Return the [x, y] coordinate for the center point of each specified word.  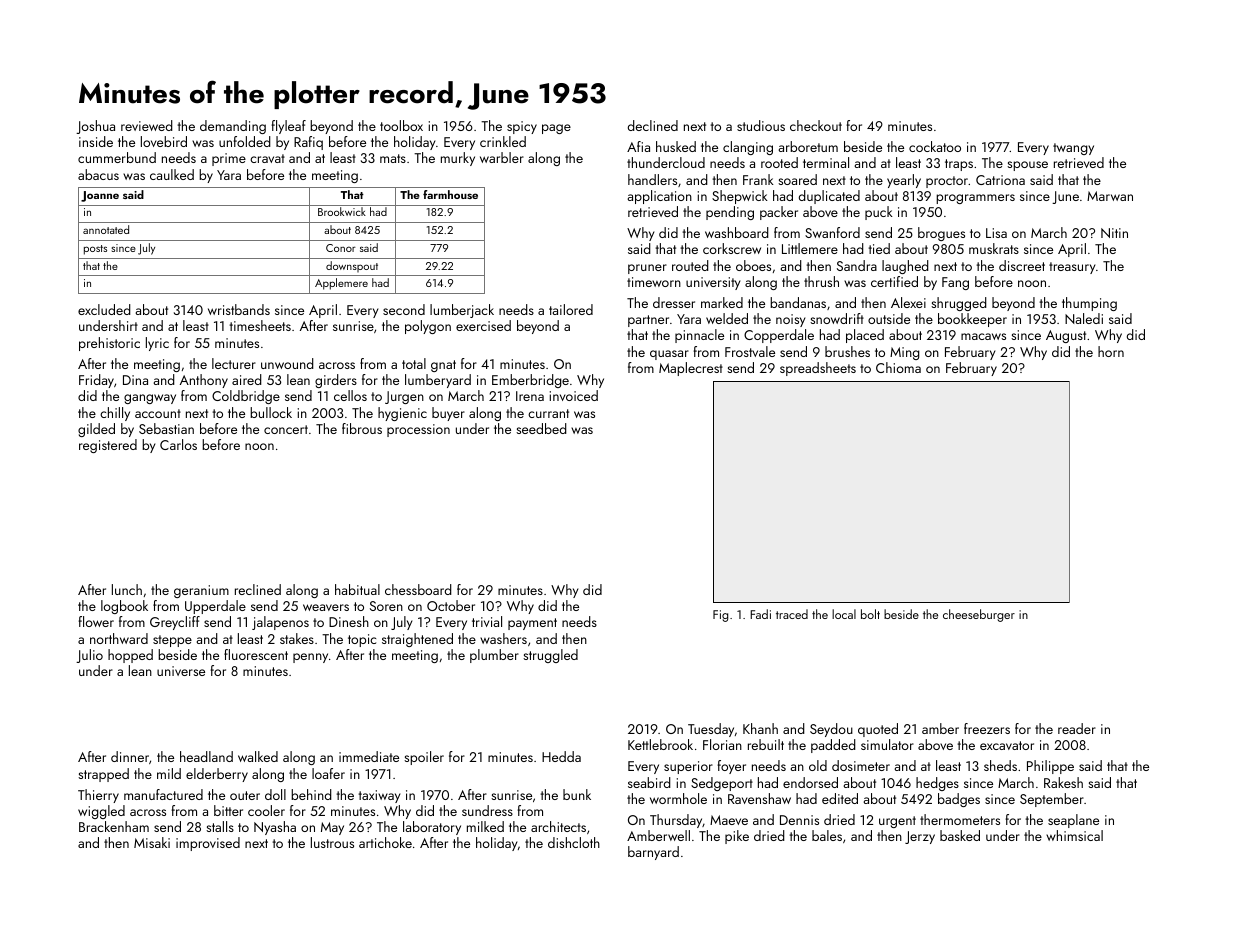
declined [653, 125]
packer [779, 213]
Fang [955, 283]
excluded [104, 309]
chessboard [418, 589]
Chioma [898, 367]
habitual [357, 589]
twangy [1073, 149]
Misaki [152, 842]
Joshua [95, 127]
